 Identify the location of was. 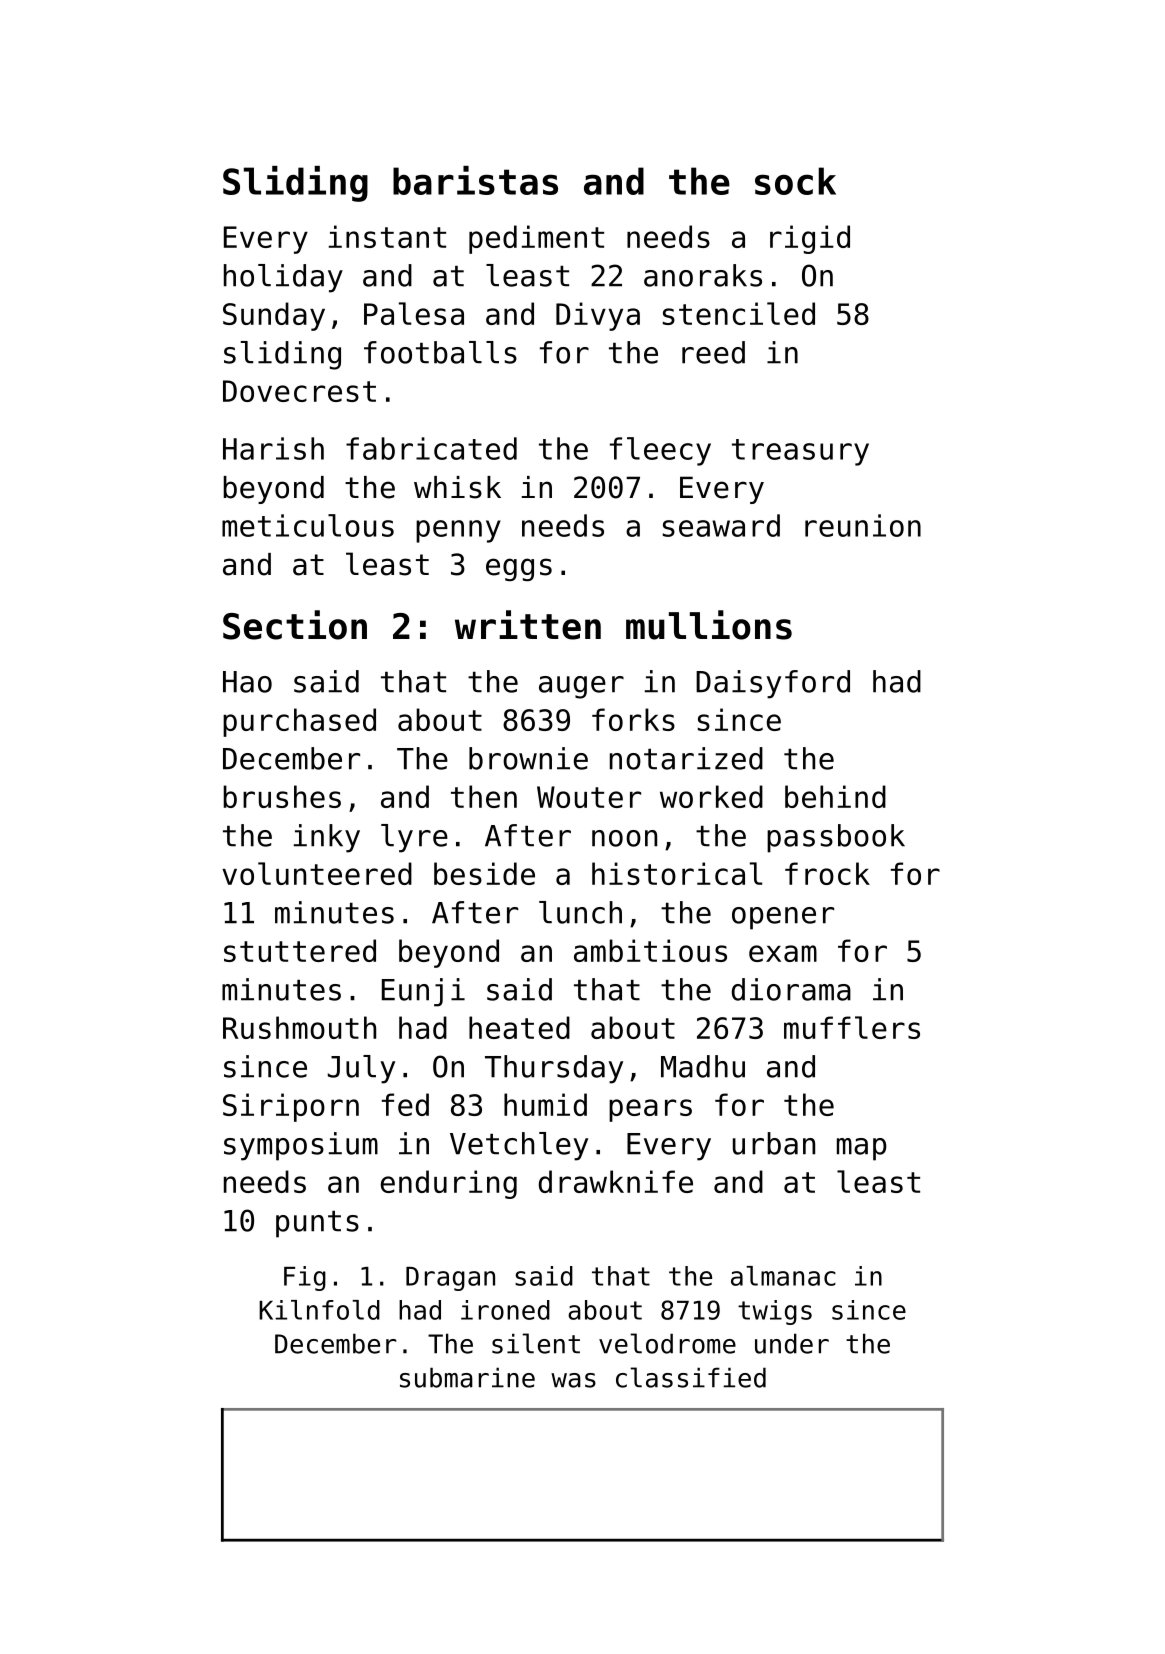
(573, 1380).
